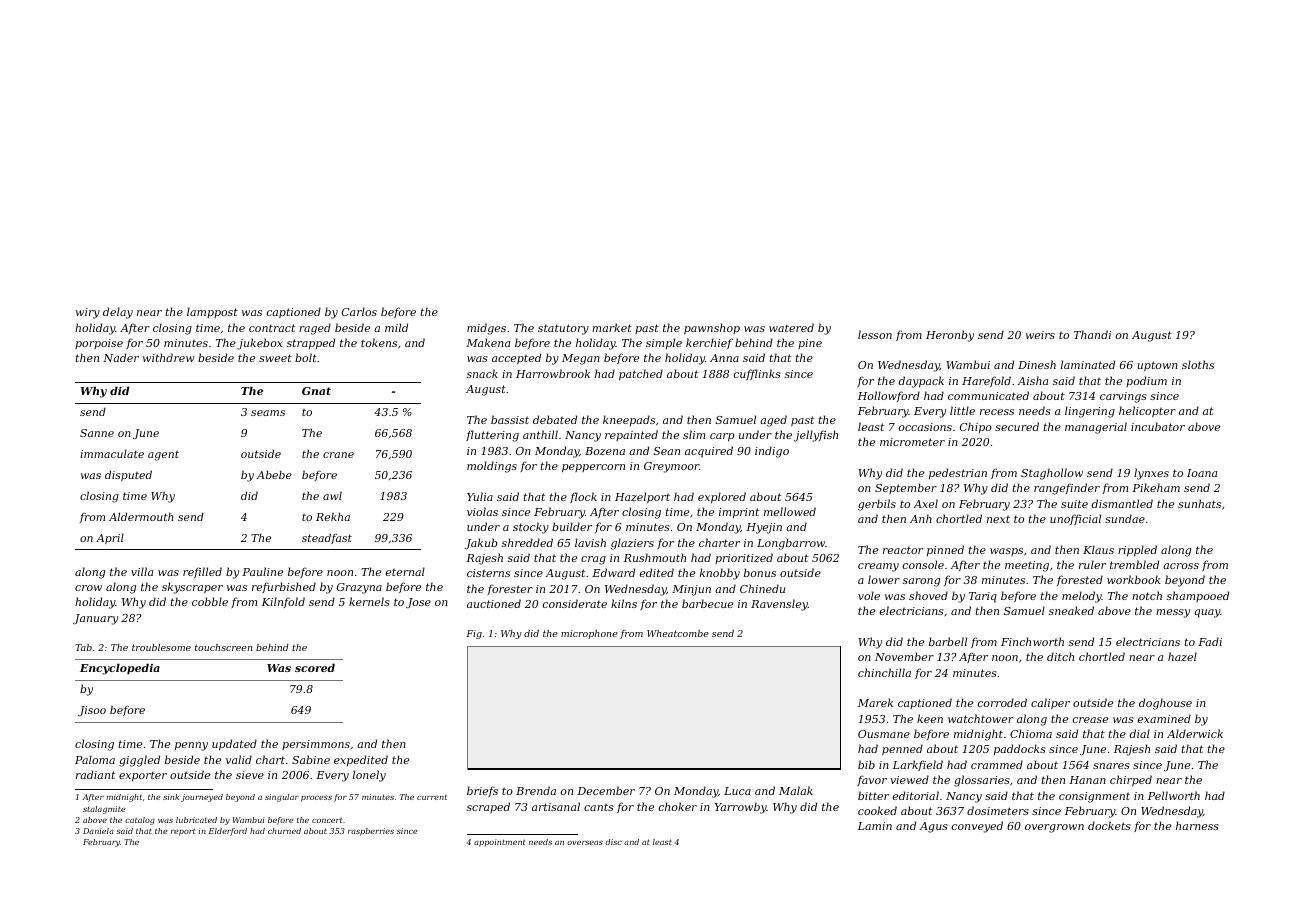  I want to click on Longbarrow, so click(791, 544).
